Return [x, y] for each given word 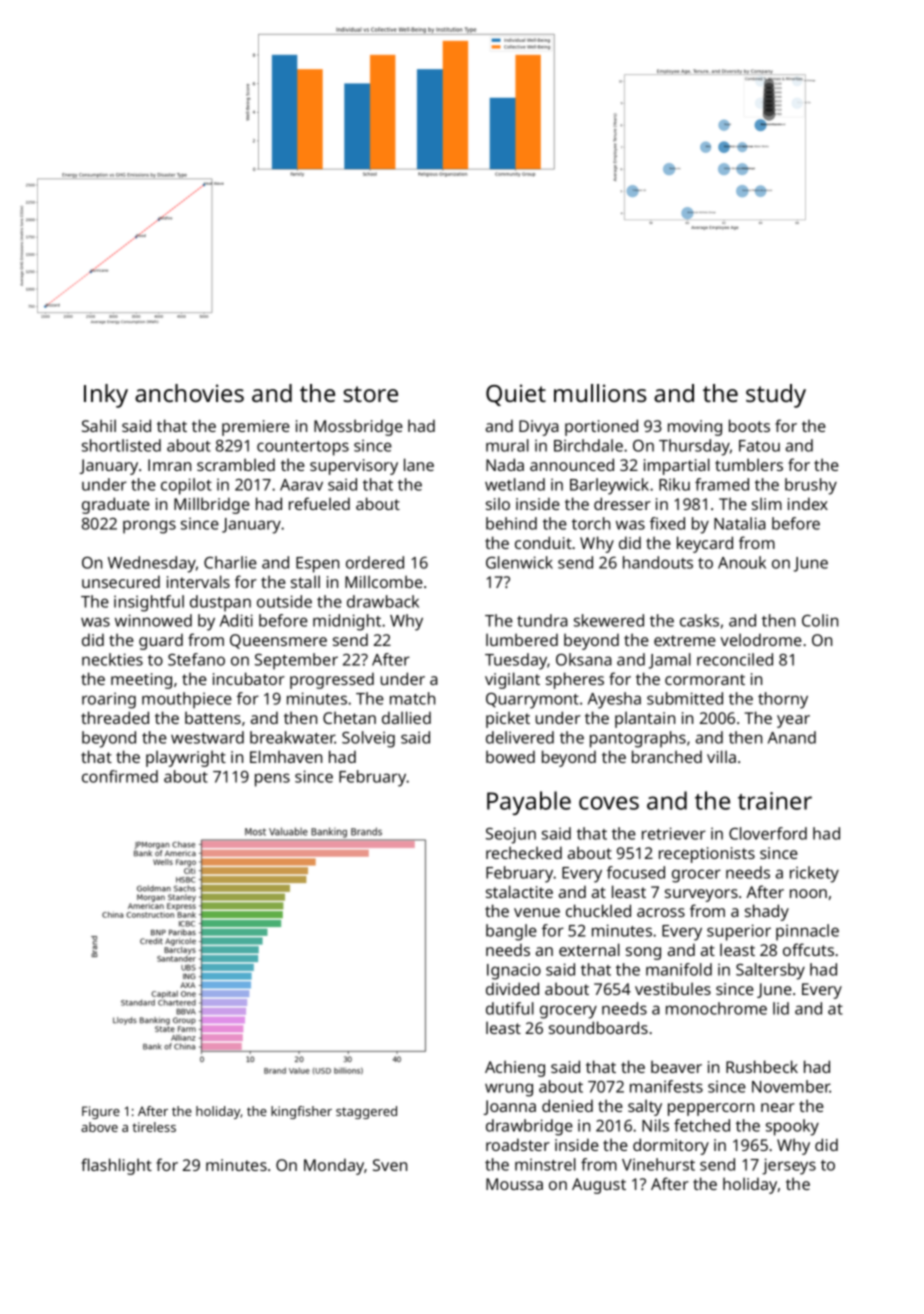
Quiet [516, 395]
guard [161, 641]
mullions [600, 393]
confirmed [120, 776]
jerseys [789, 1166]
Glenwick [519, 562]
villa [721, 756]
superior [739, 932]
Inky [106, 396]
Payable [529, 803]
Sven [390, 1165]
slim [767, 503]
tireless [154, 1127]
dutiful [510, 1008]
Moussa [514, 1184]
